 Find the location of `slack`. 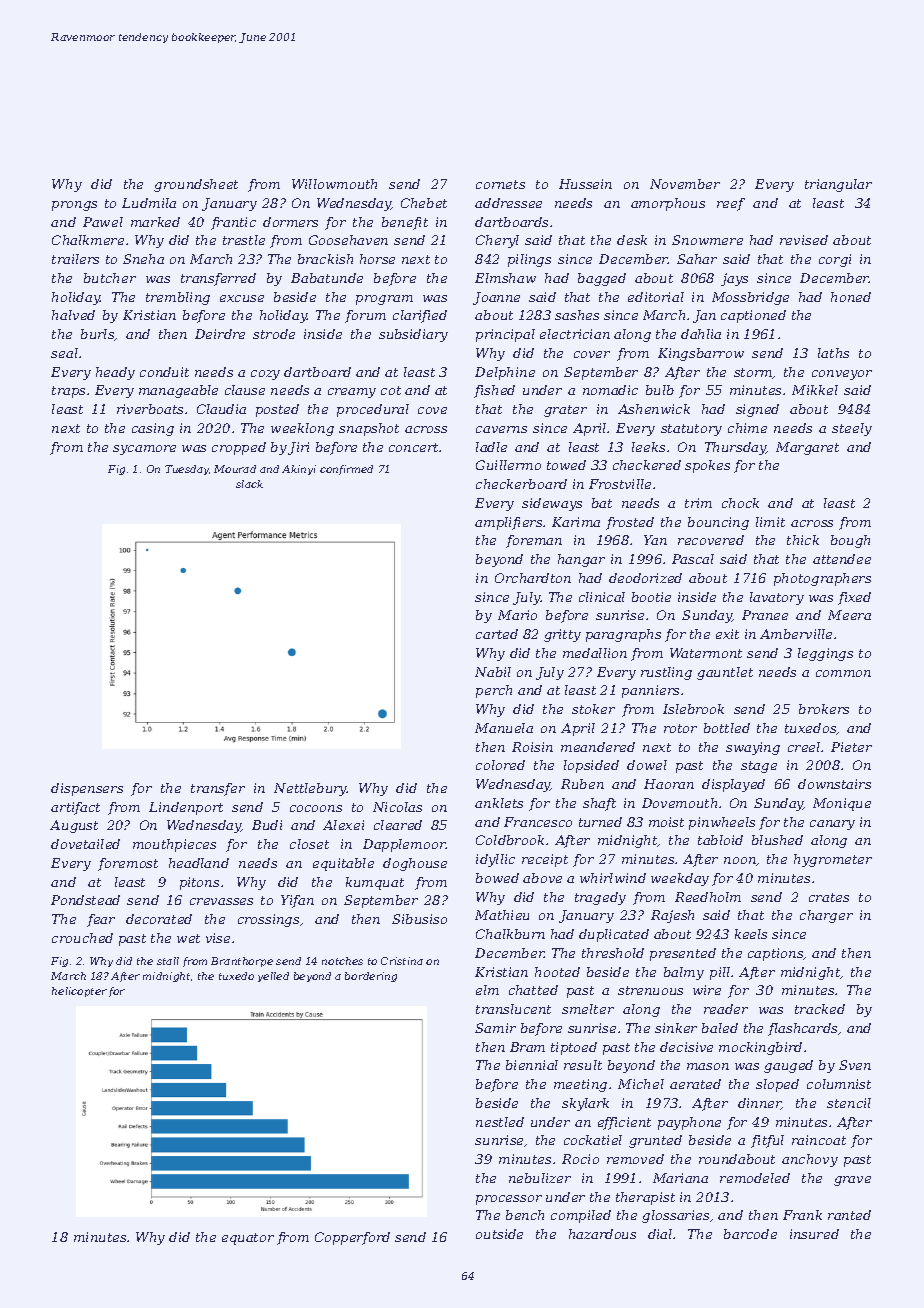

slack is located at coordinates (249, 484).
